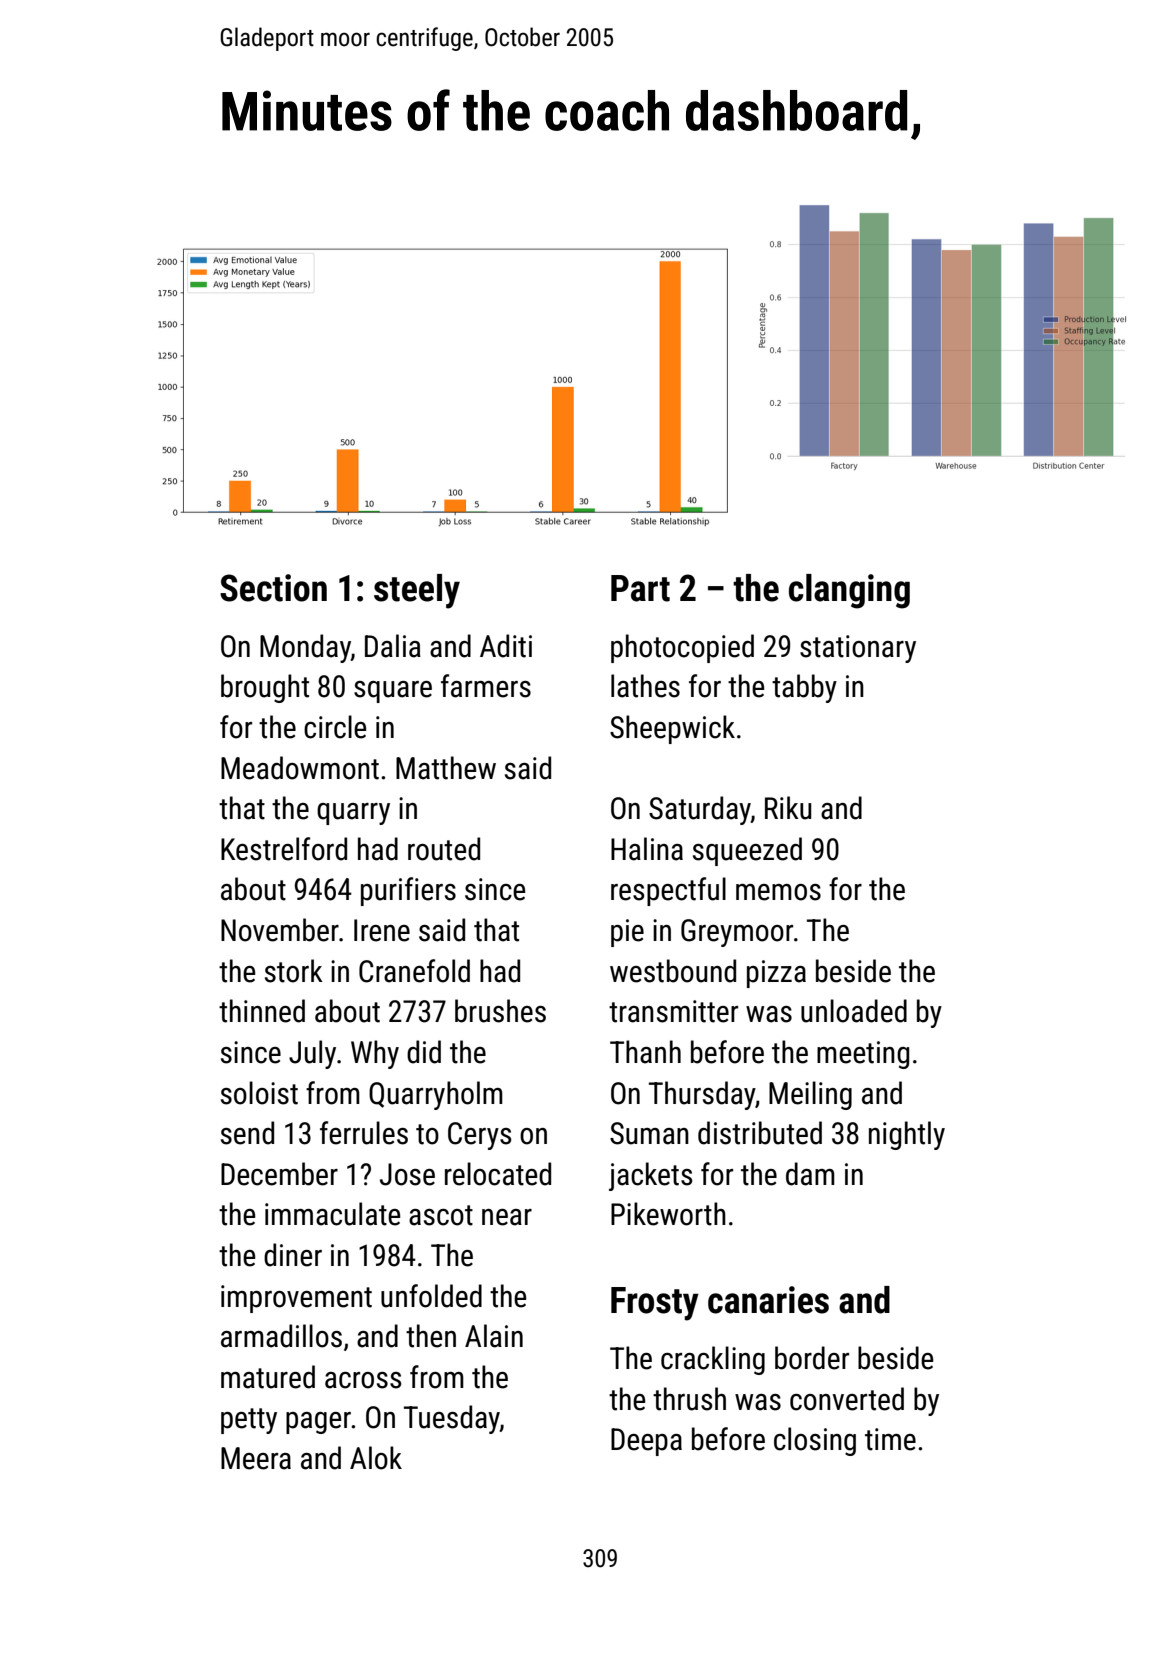 This image has height=1654, width=1165. I want to click on lathes, so click(645, 686).
